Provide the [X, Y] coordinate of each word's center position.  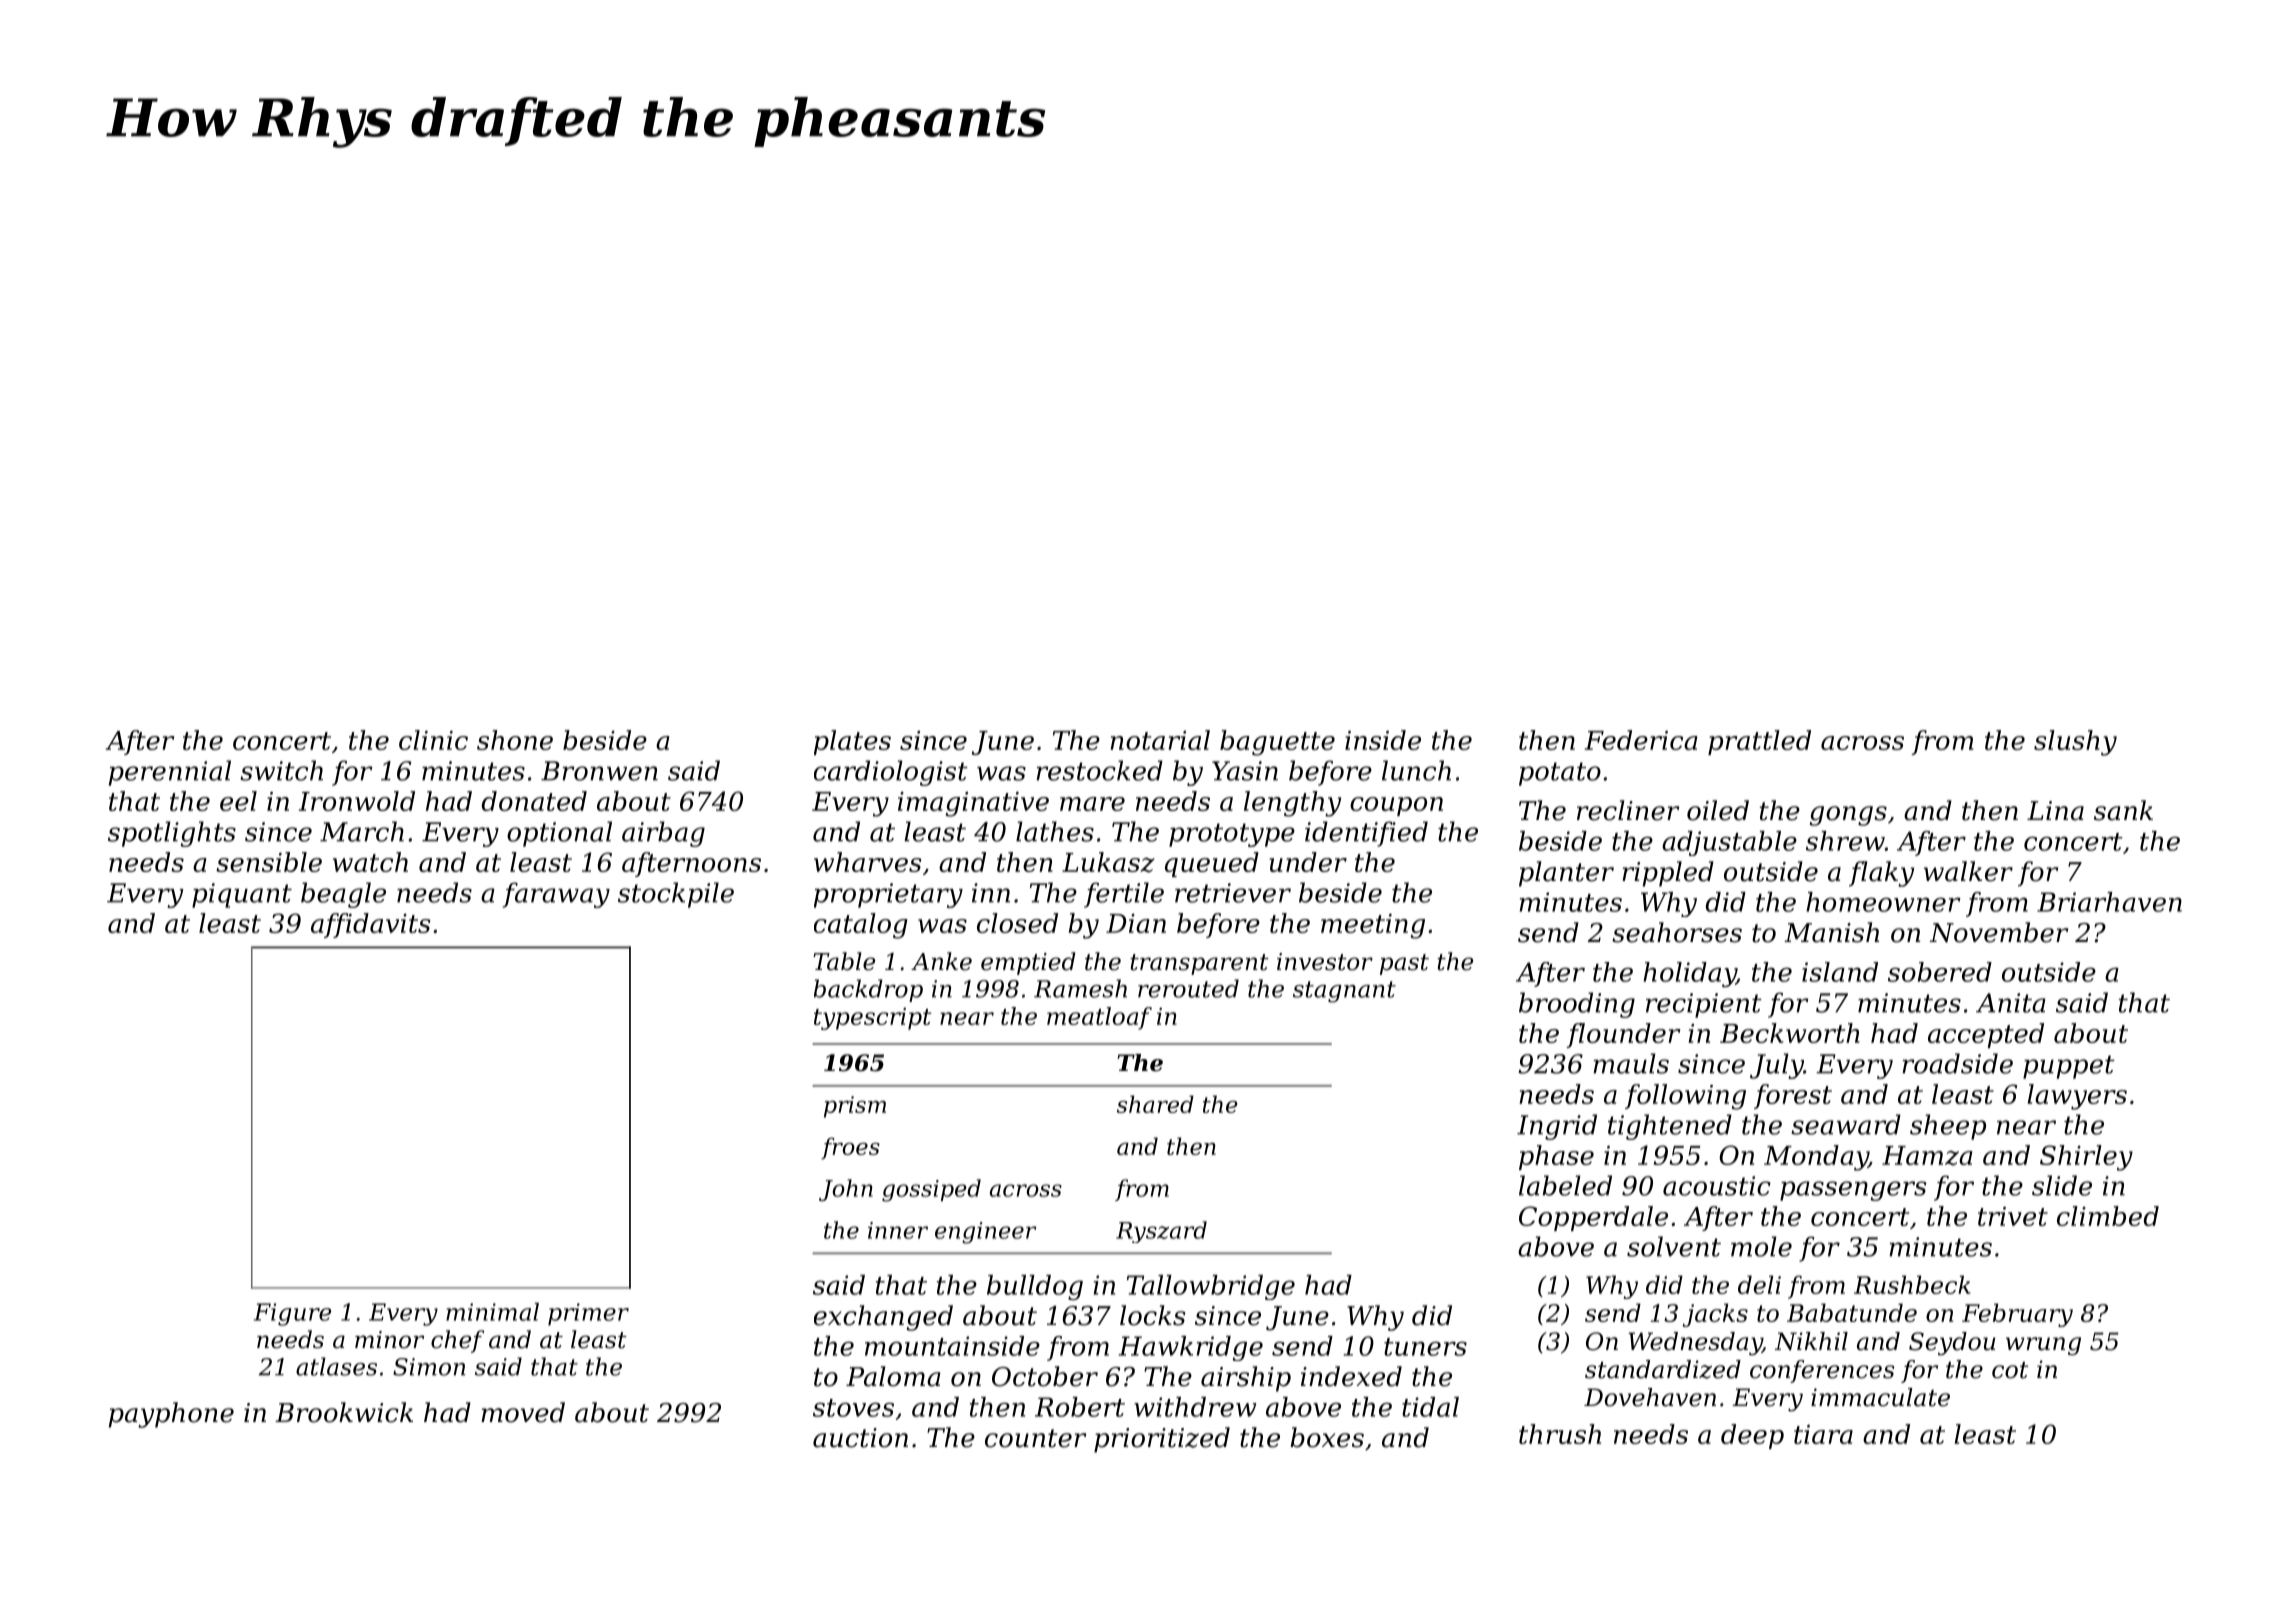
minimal [492, 1312]
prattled [1759, 742]
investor [1325, 962]
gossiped [931, 1190]
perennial [170, 773]
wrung [2043, 1346]
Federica [1641, 740]
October [1045, 1376]
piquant [242, 895]
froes [850, 1148]
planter [1566, 874]
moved [523, 1412]
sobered [1940, 972]
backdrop [868, 990]
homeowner [1883, 902]
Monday [1816, 1158]
